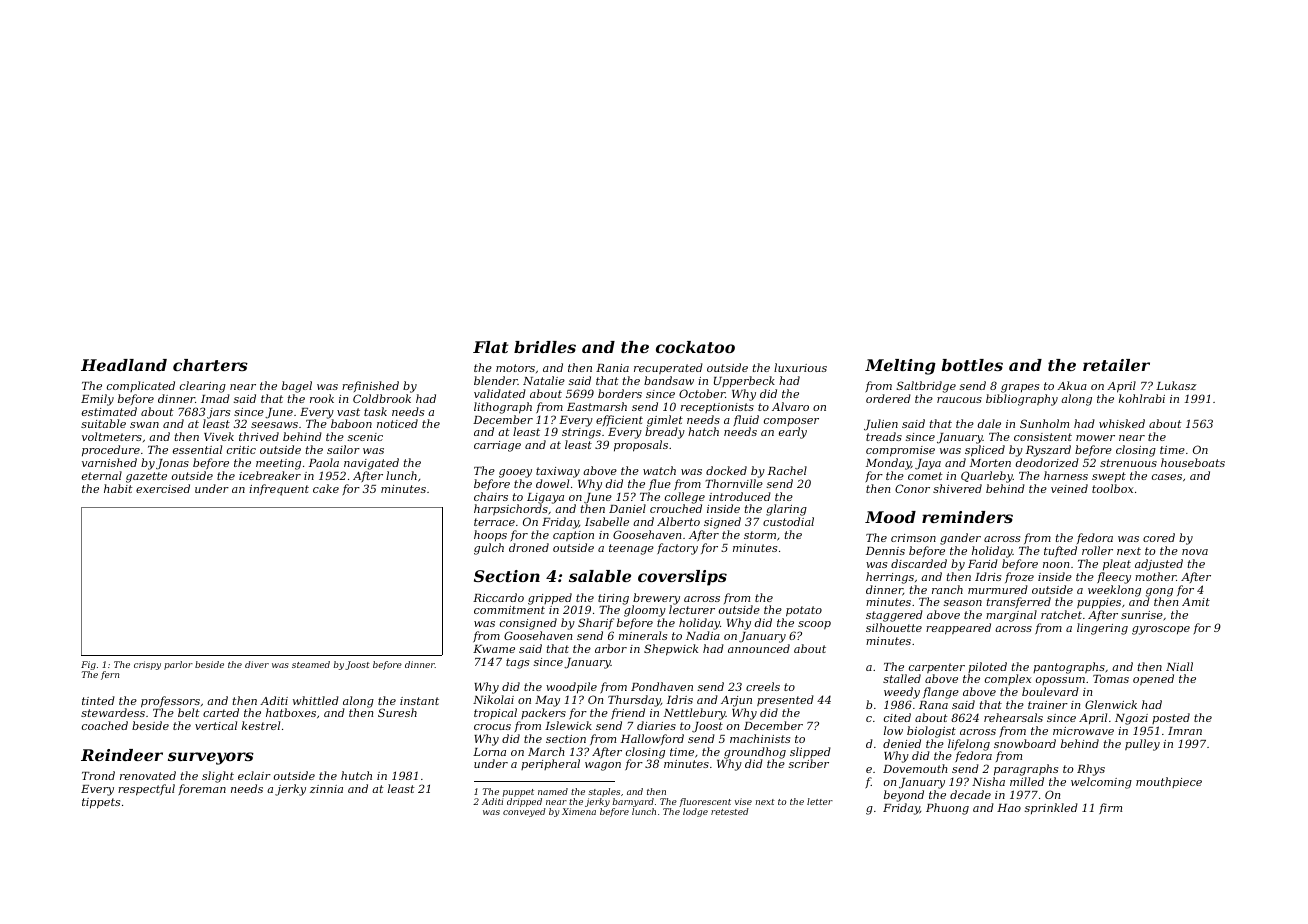  What do you see at coordinates (494, 522) in the screenshot?
I see `terrace` at bounding box center [494, 522].
